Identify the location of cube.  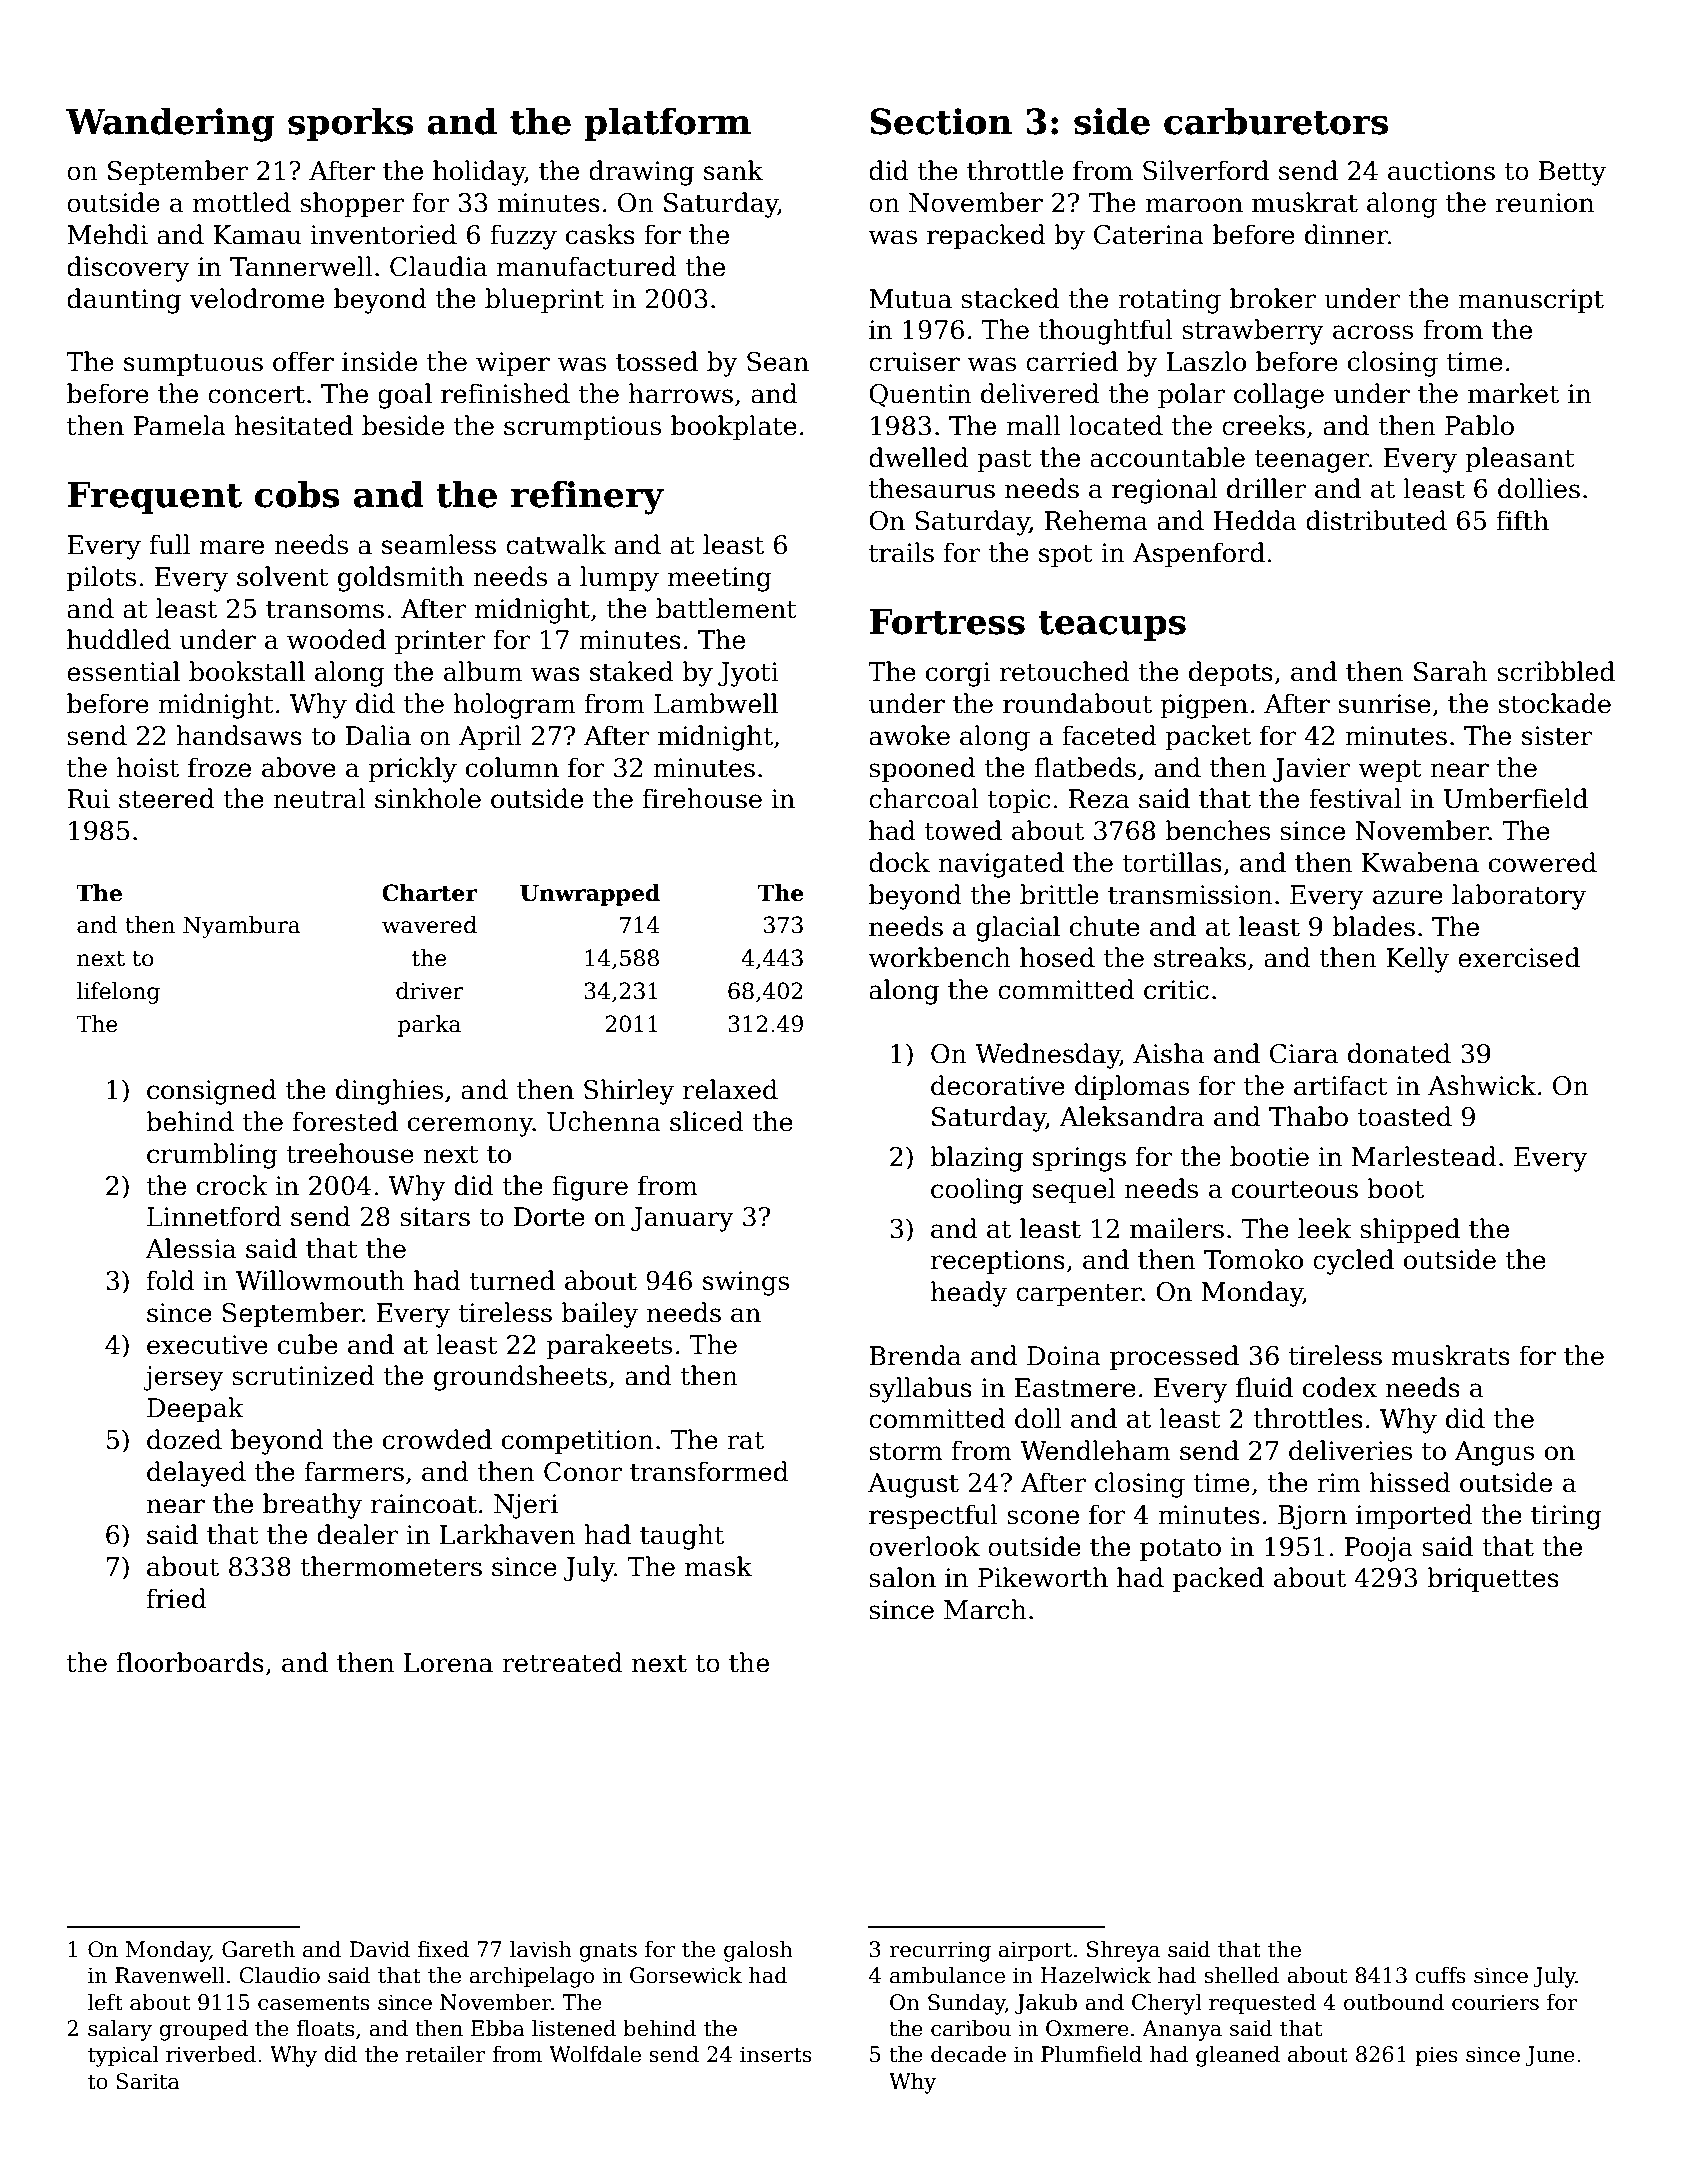
(308, 1344).
